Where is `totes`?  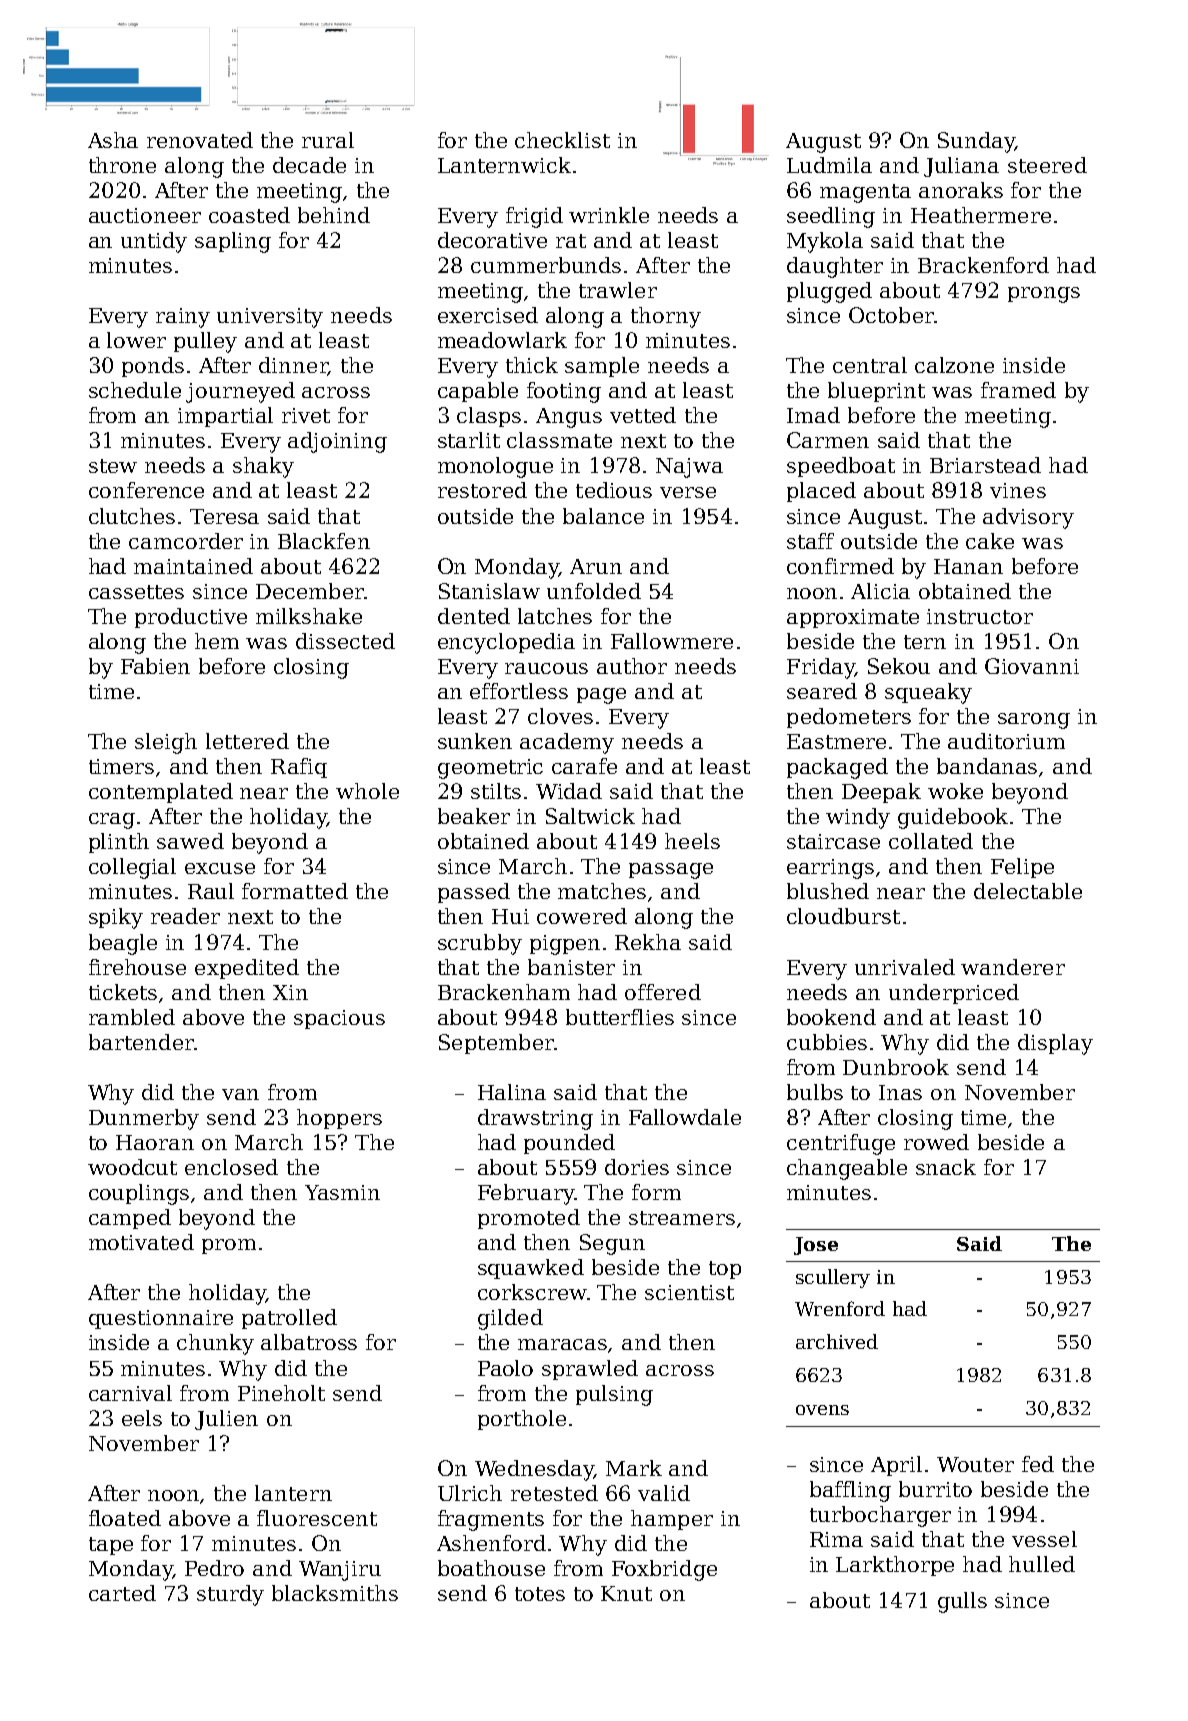
totes is located at coordinates (540, 1594).
